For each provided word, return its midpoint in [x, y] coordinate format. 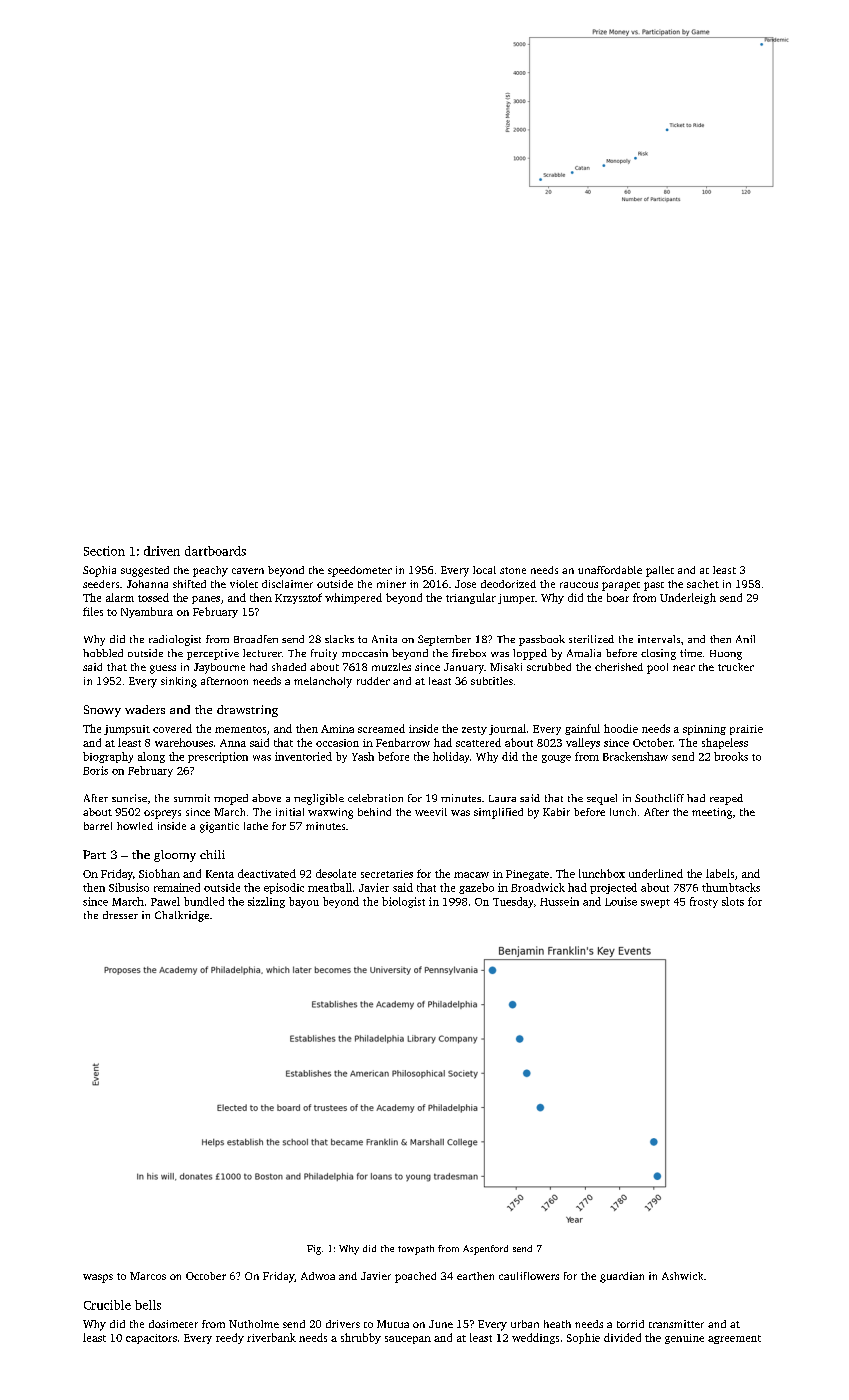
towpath [416, 1250]
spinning [704, 730]
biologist [403, 902]
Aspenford [485, 1250]
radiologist [175, 640]
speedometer [360, 571]
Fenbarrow [403, 742]
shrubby [361, 1338]
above [266, 798]
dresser [120, 915]
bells [148, 1305]
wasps [98, 1278]
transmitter [676, 1324]
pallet [660, 571]
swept [655, 903]
